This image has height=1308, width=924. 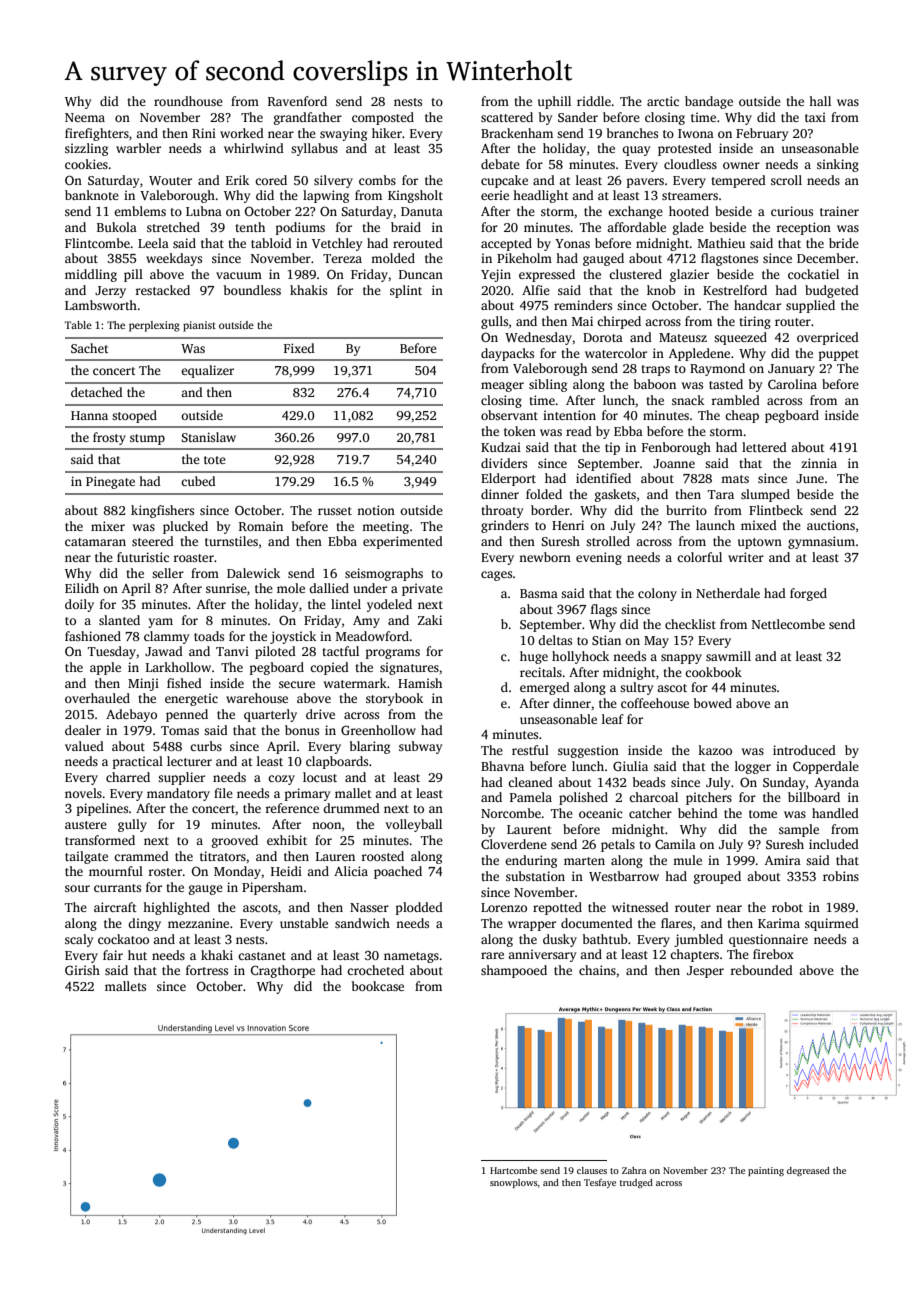 I want to click on signatures, so click(x=409, y=668).
